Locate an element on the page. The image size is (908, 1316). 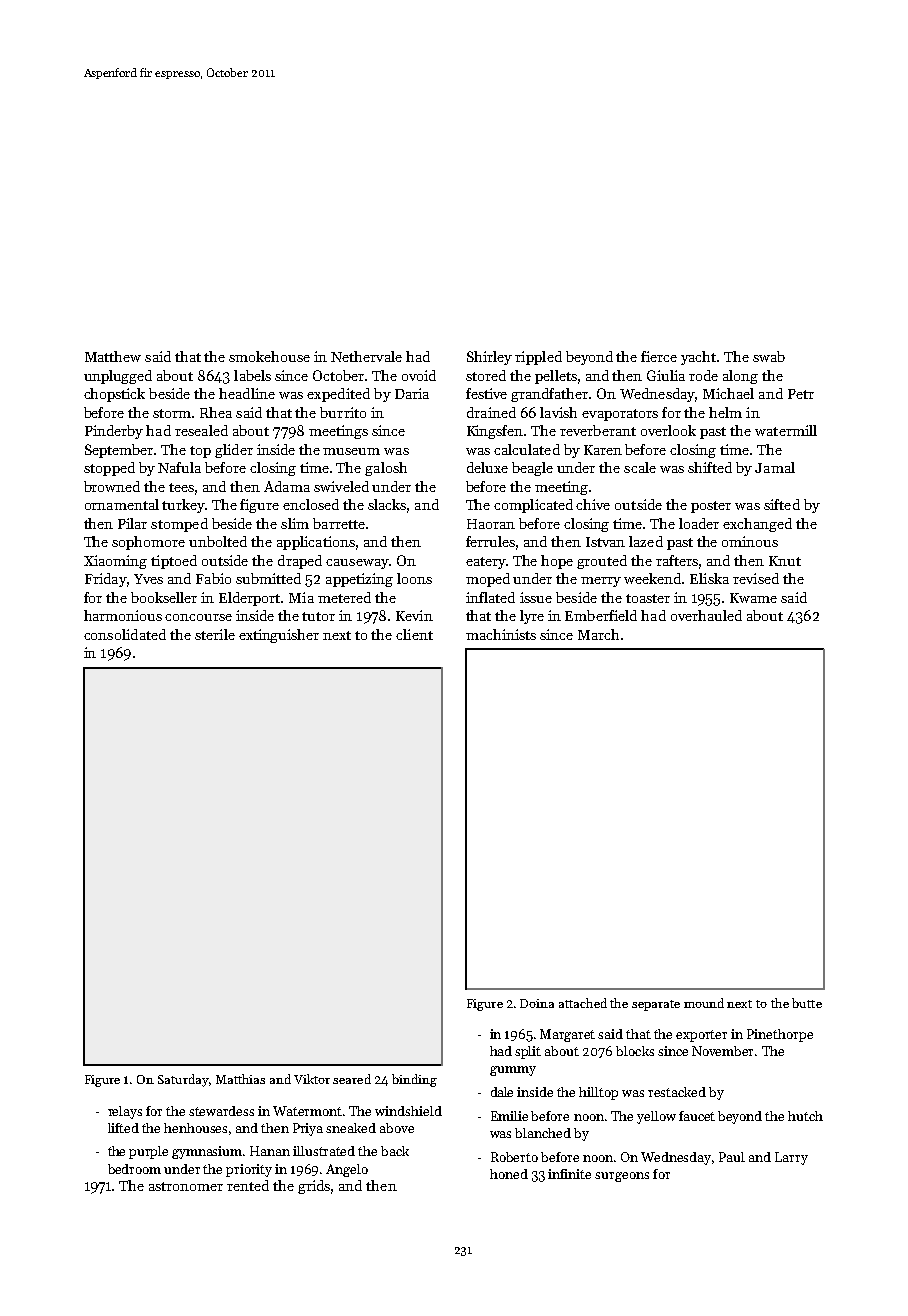
Kwame is located at coordinates (753, 598).
